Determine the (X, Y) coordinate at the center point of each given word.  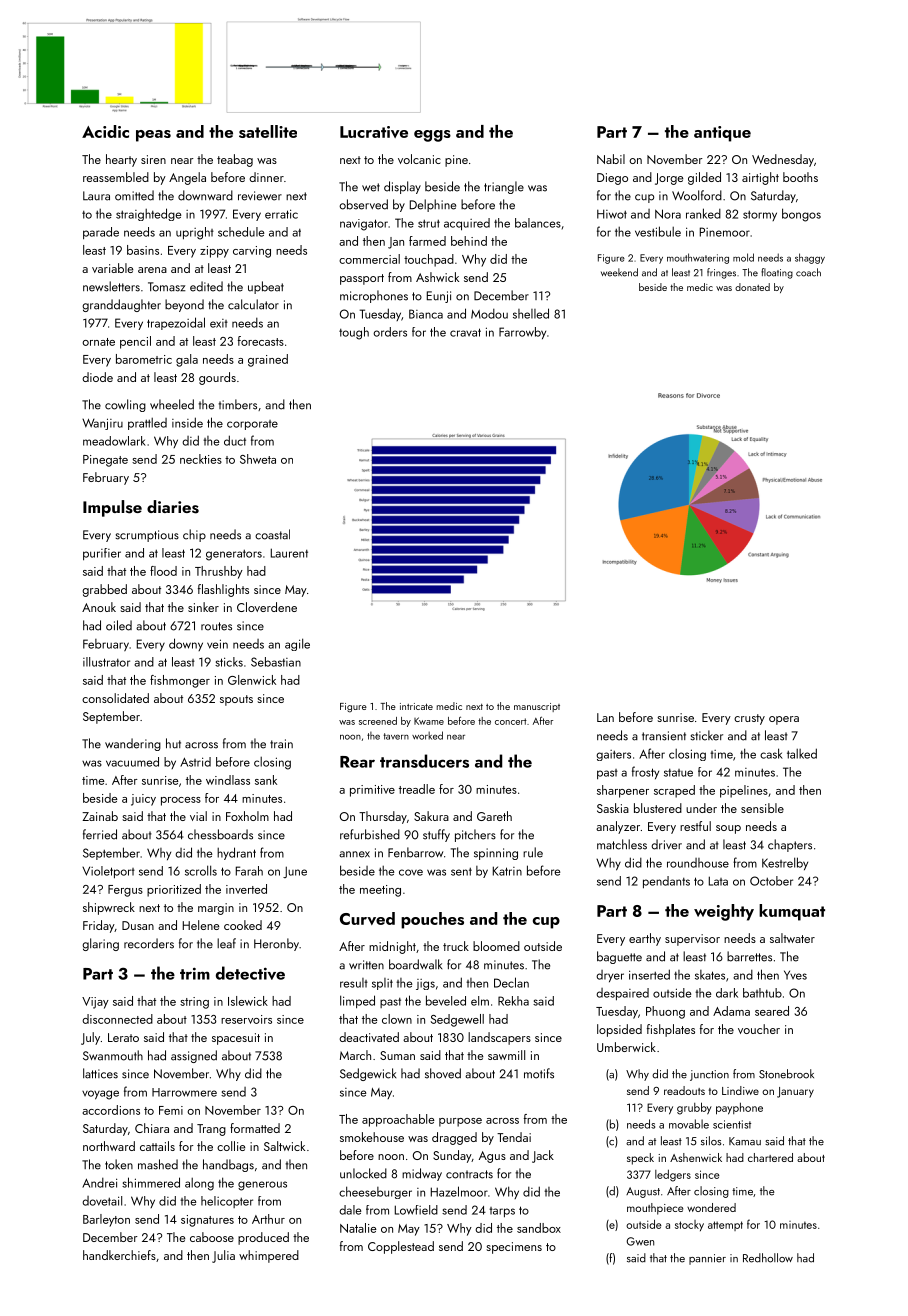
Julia (223, 1256)
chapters (790, 845)
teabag (235, 160)
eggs (432, 136)
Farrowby (522, 333)
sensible (762, 808)
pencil (135, 342)
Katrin (507, 871)
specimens (514, 1248)
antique (722, 134)
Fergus (125, 891)
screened (378, 721)
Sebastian (276, 662)
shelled (531, 313)
